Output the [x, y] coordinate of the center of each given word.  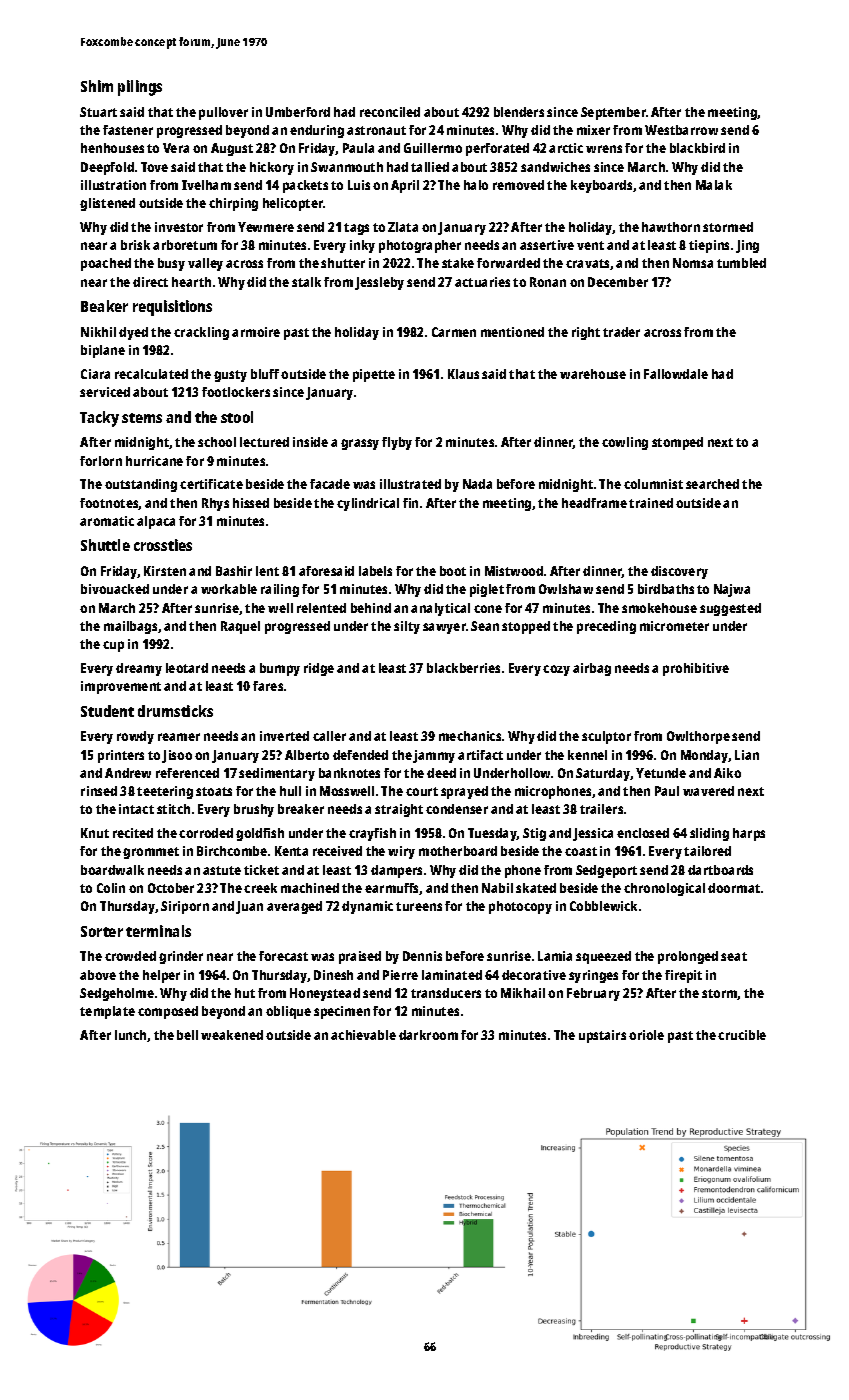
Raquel [240, 627]
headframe [594, 503]
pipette [374, 375]
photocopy [520, 907]
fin [410, 503]
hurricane [154, 461]
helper [161, 976]
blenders [519, 112]
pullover [223, 113]
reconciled [390, 112]
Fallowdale [676, 374]
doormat [734, 888]
